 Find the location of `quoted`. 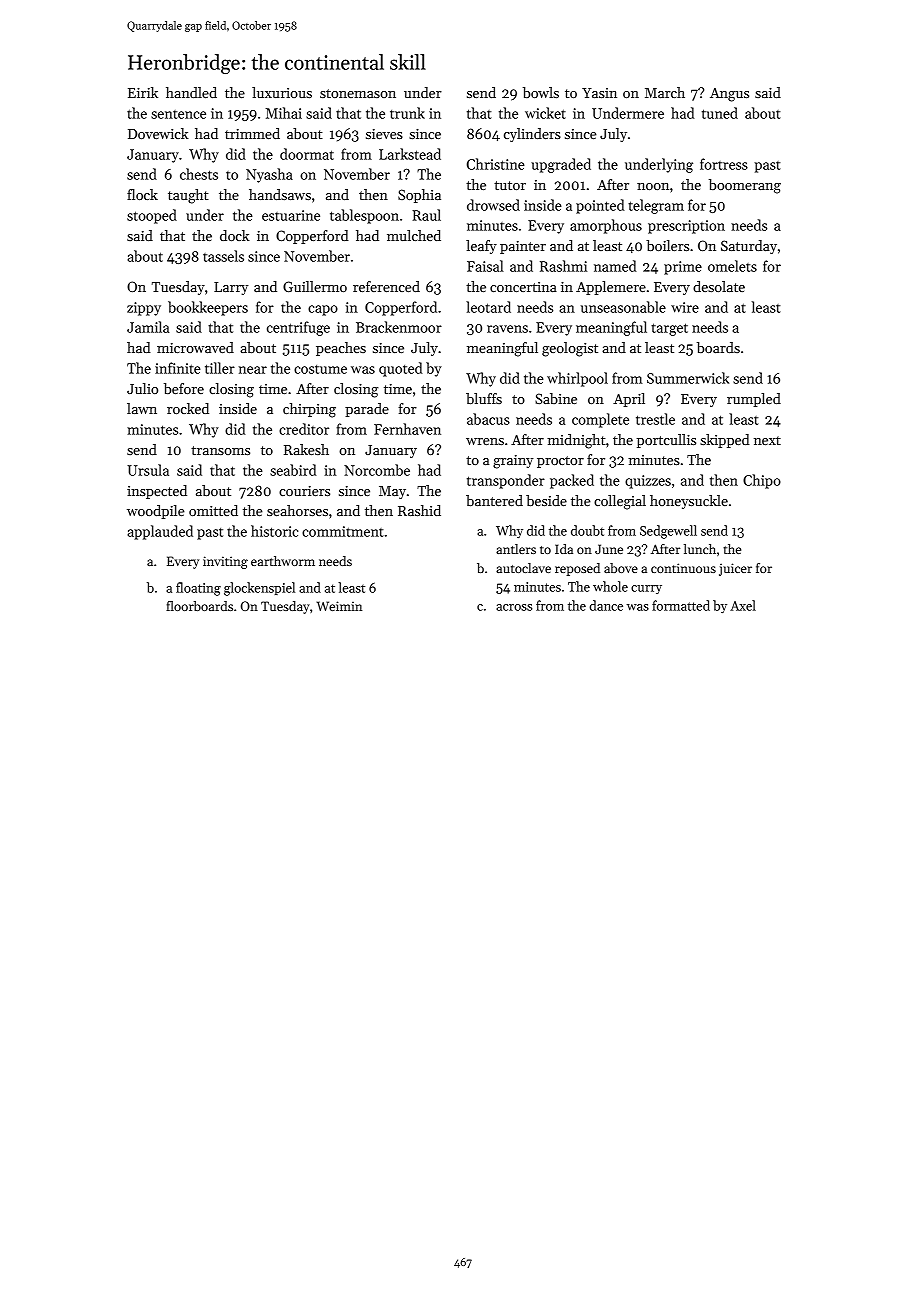

quoted is located at coordinates (400, 369).
